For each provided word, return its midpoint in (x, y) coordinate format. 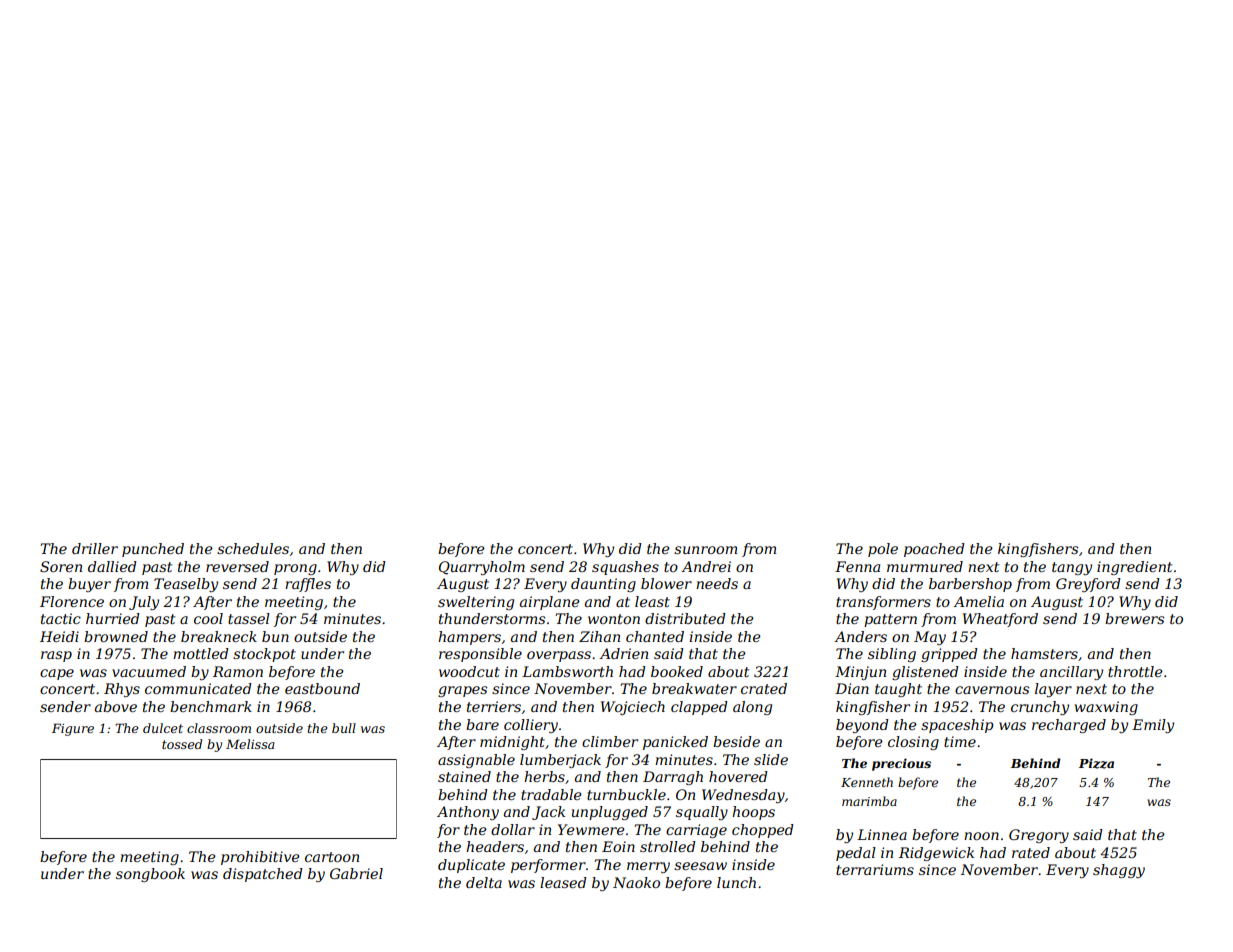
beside (736, 741)
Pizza (1096, 763)
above (116, 706)
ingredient (1134, 568)
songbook (150, 875)
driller (95, 548)
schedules (253, 548)
